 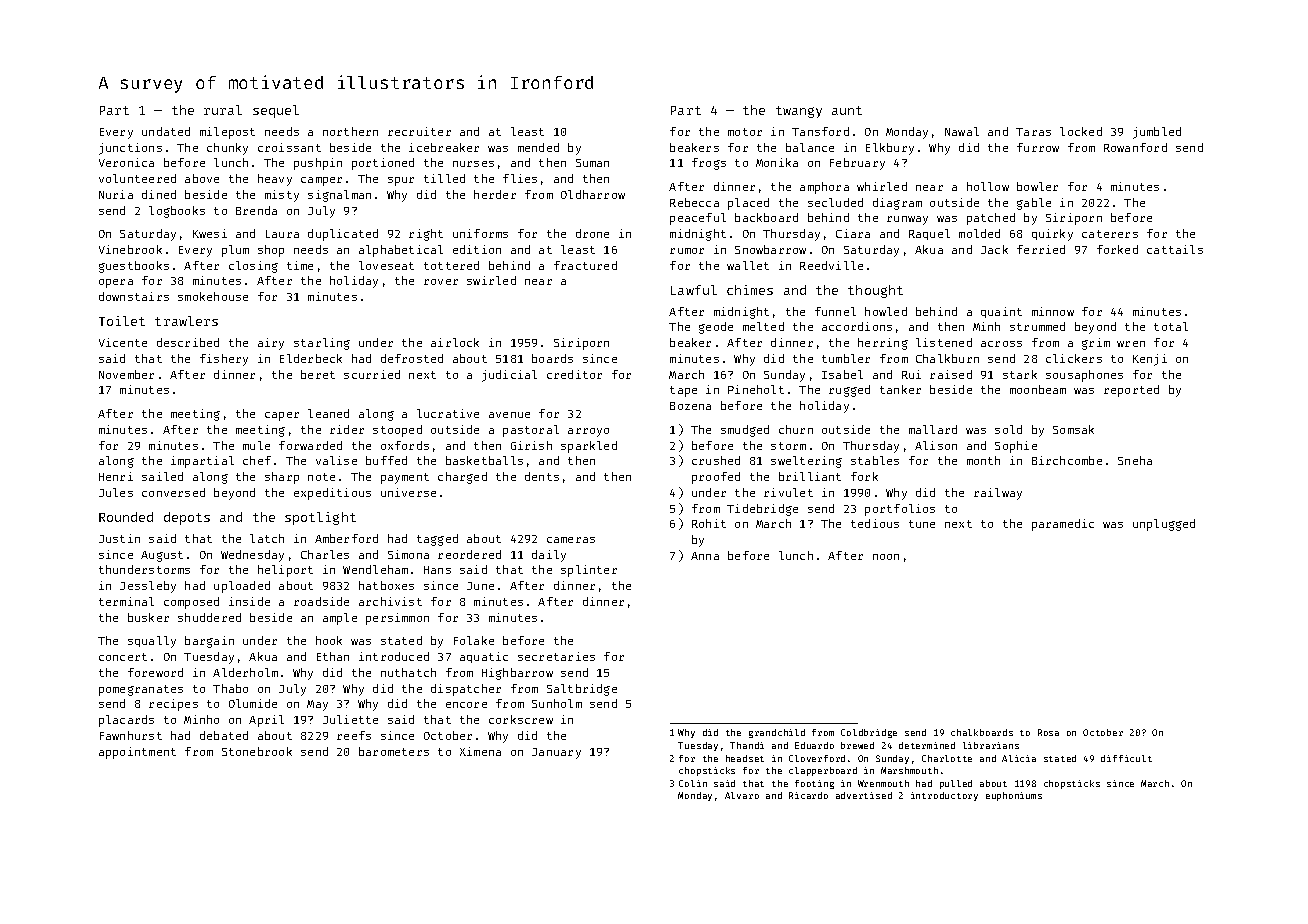 What do you see at coordinates (886, 557) in the document?
I see `noon` at bounding box center [886, 557].
